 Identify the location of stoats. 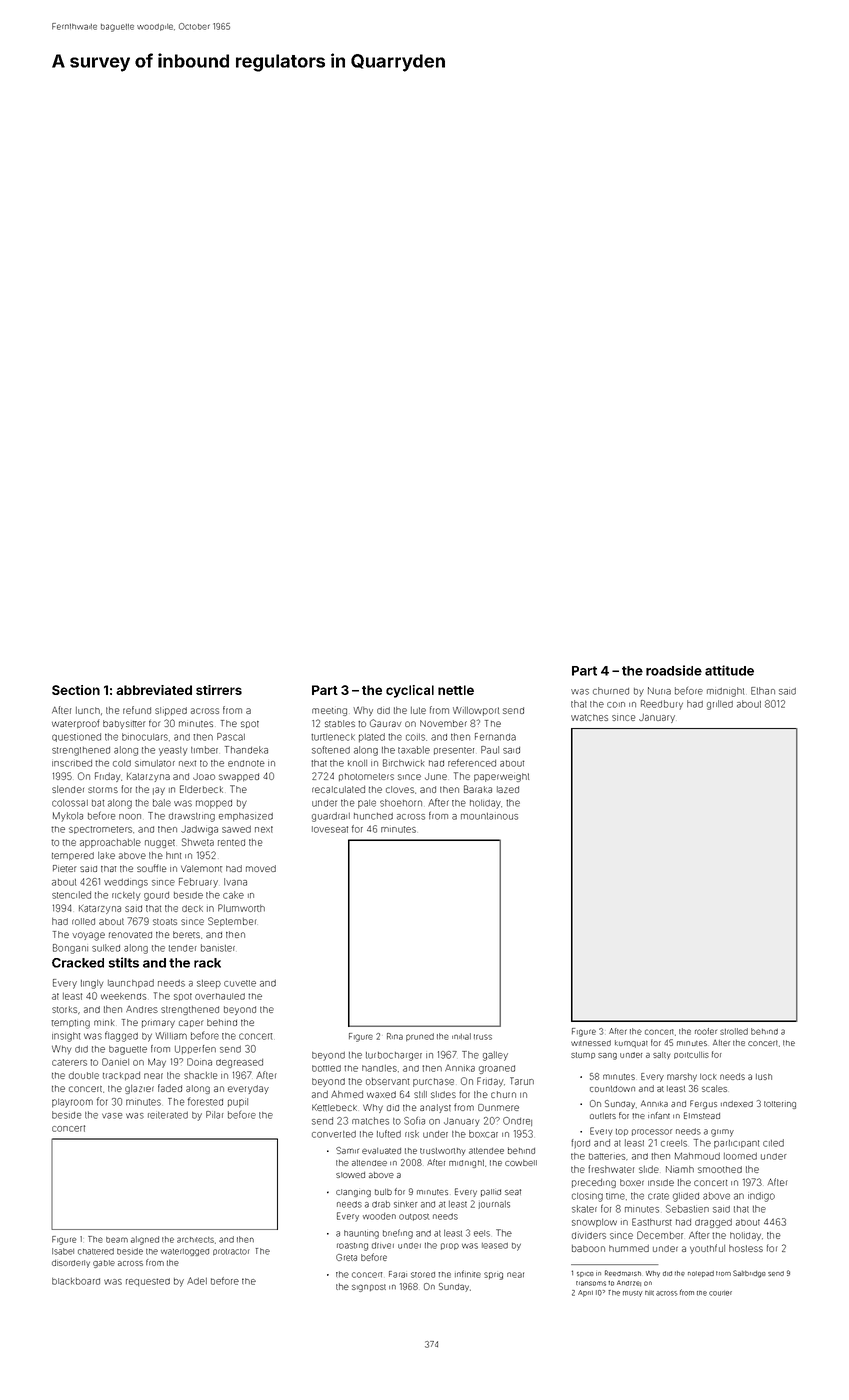
(165, 922).
